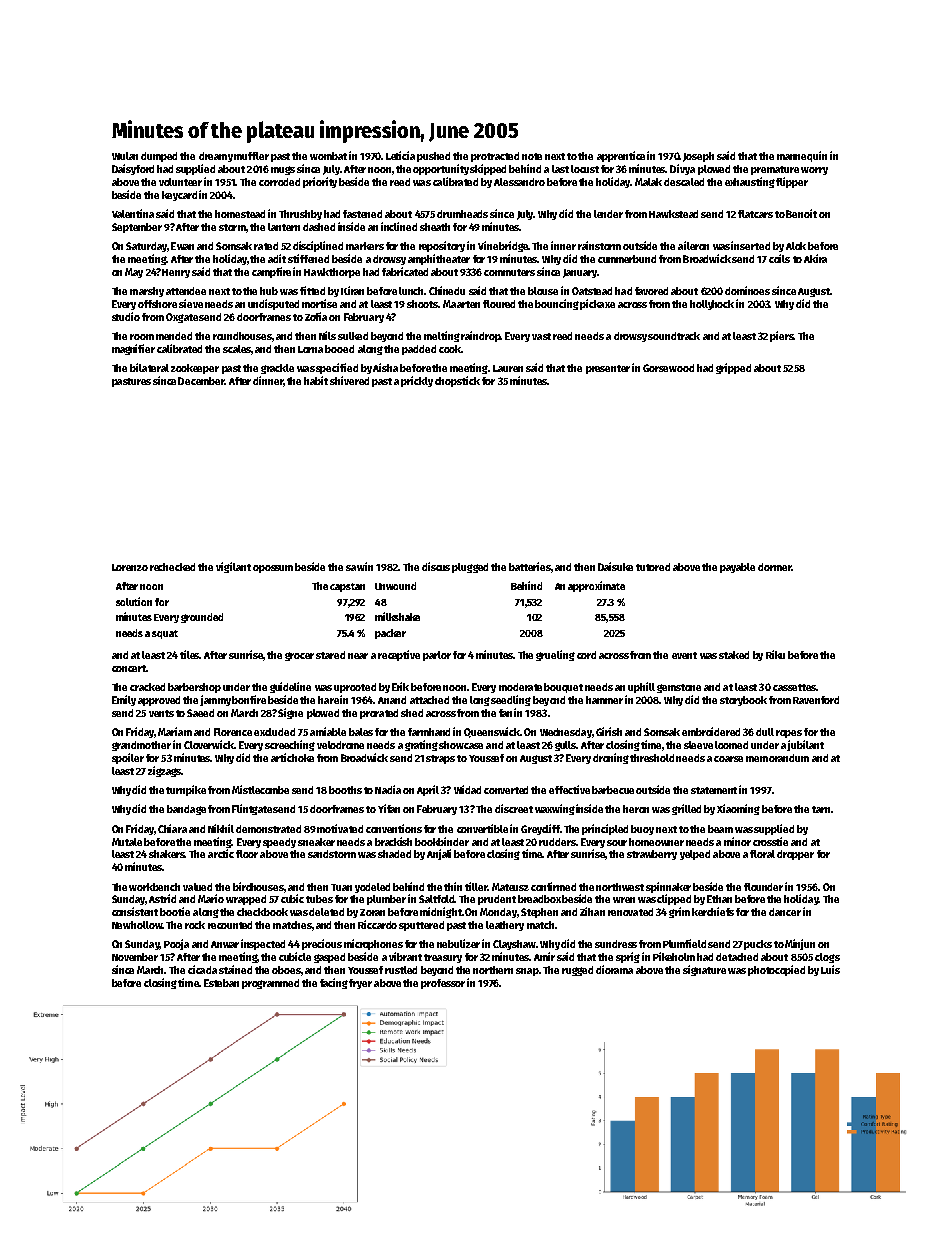  What do you see at coordinates (176, 273) in the screenshot?
I see `Henry` at bounding box center [176, 273].
